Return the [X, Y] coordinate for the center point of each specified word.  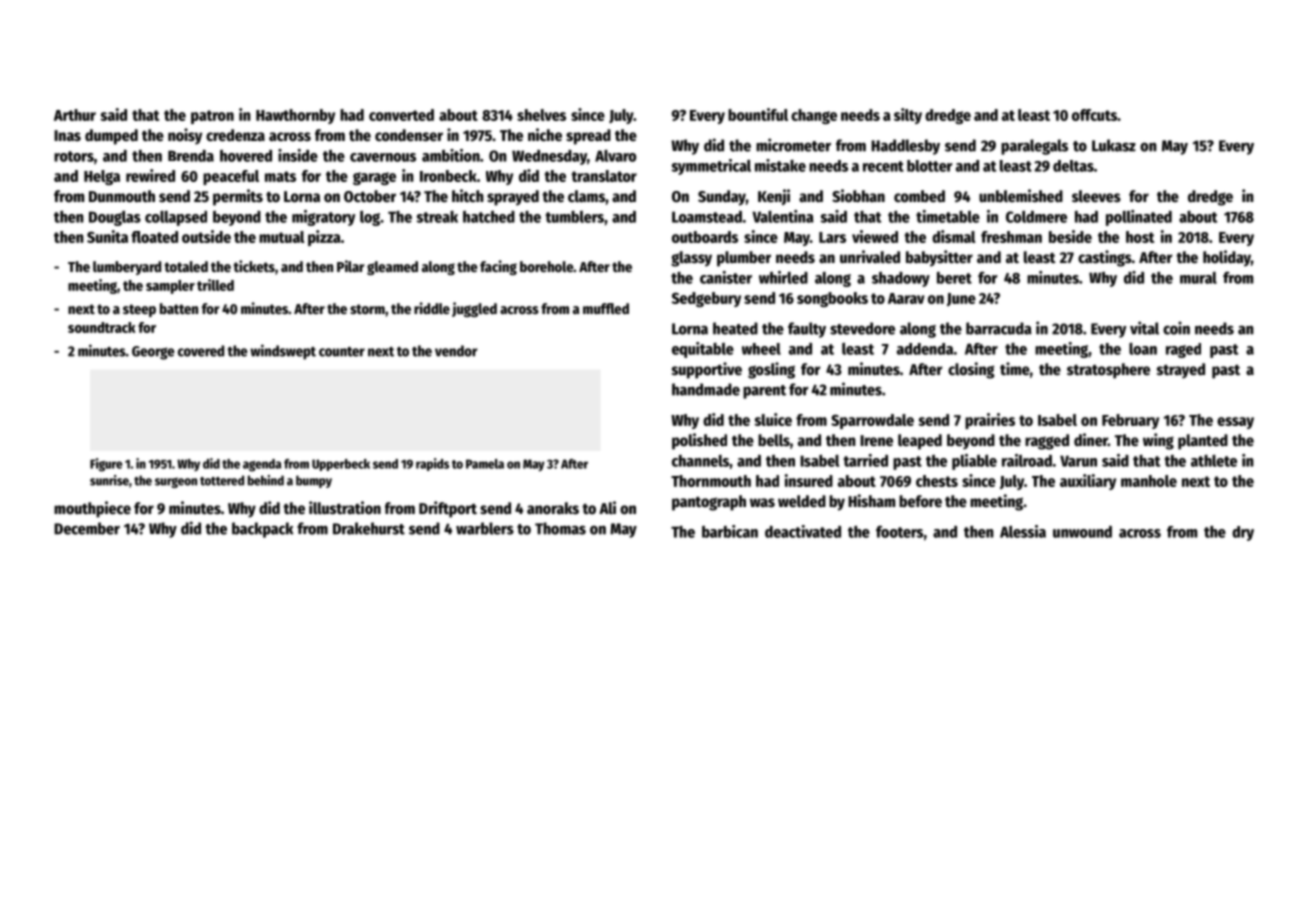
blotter [930, 166]
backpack [262, 530]
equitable [703, 350]
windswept [283, 352]
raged [1183, 350]
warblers [485, 528]
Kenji [774, 197]
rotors [74, 156]
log [370, 218]
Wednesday [549, 157]
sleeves [1096, 196]
